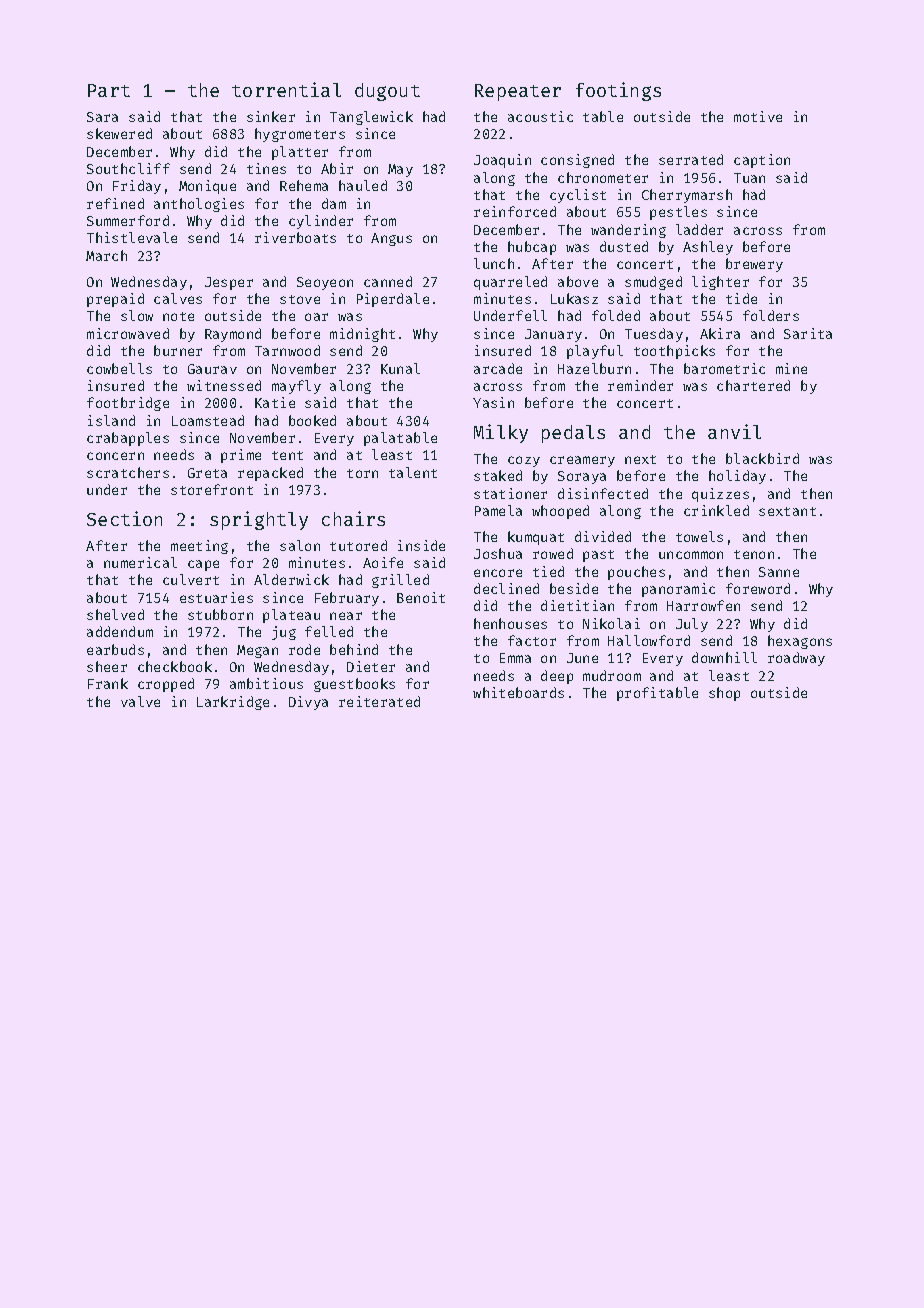  What do you see at coordinates (140, 701) in the page?
I see `valve` at bounding box center [140, 701].
